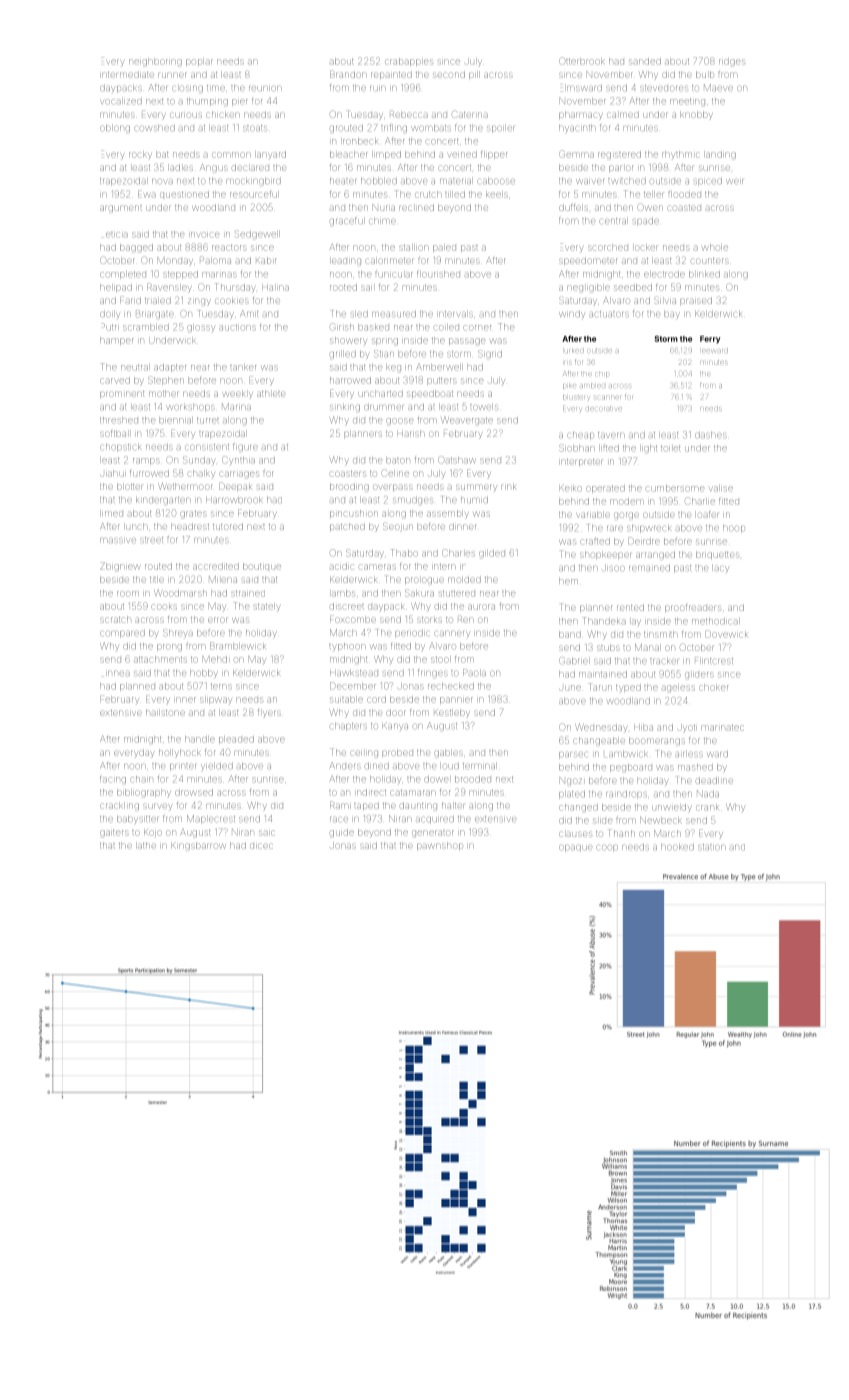 This screenshot has height=1400, width=849. What do you see at coordinates (243, 368) in the screenshot?
I see `tanker` at bounding box center [243, 368].
